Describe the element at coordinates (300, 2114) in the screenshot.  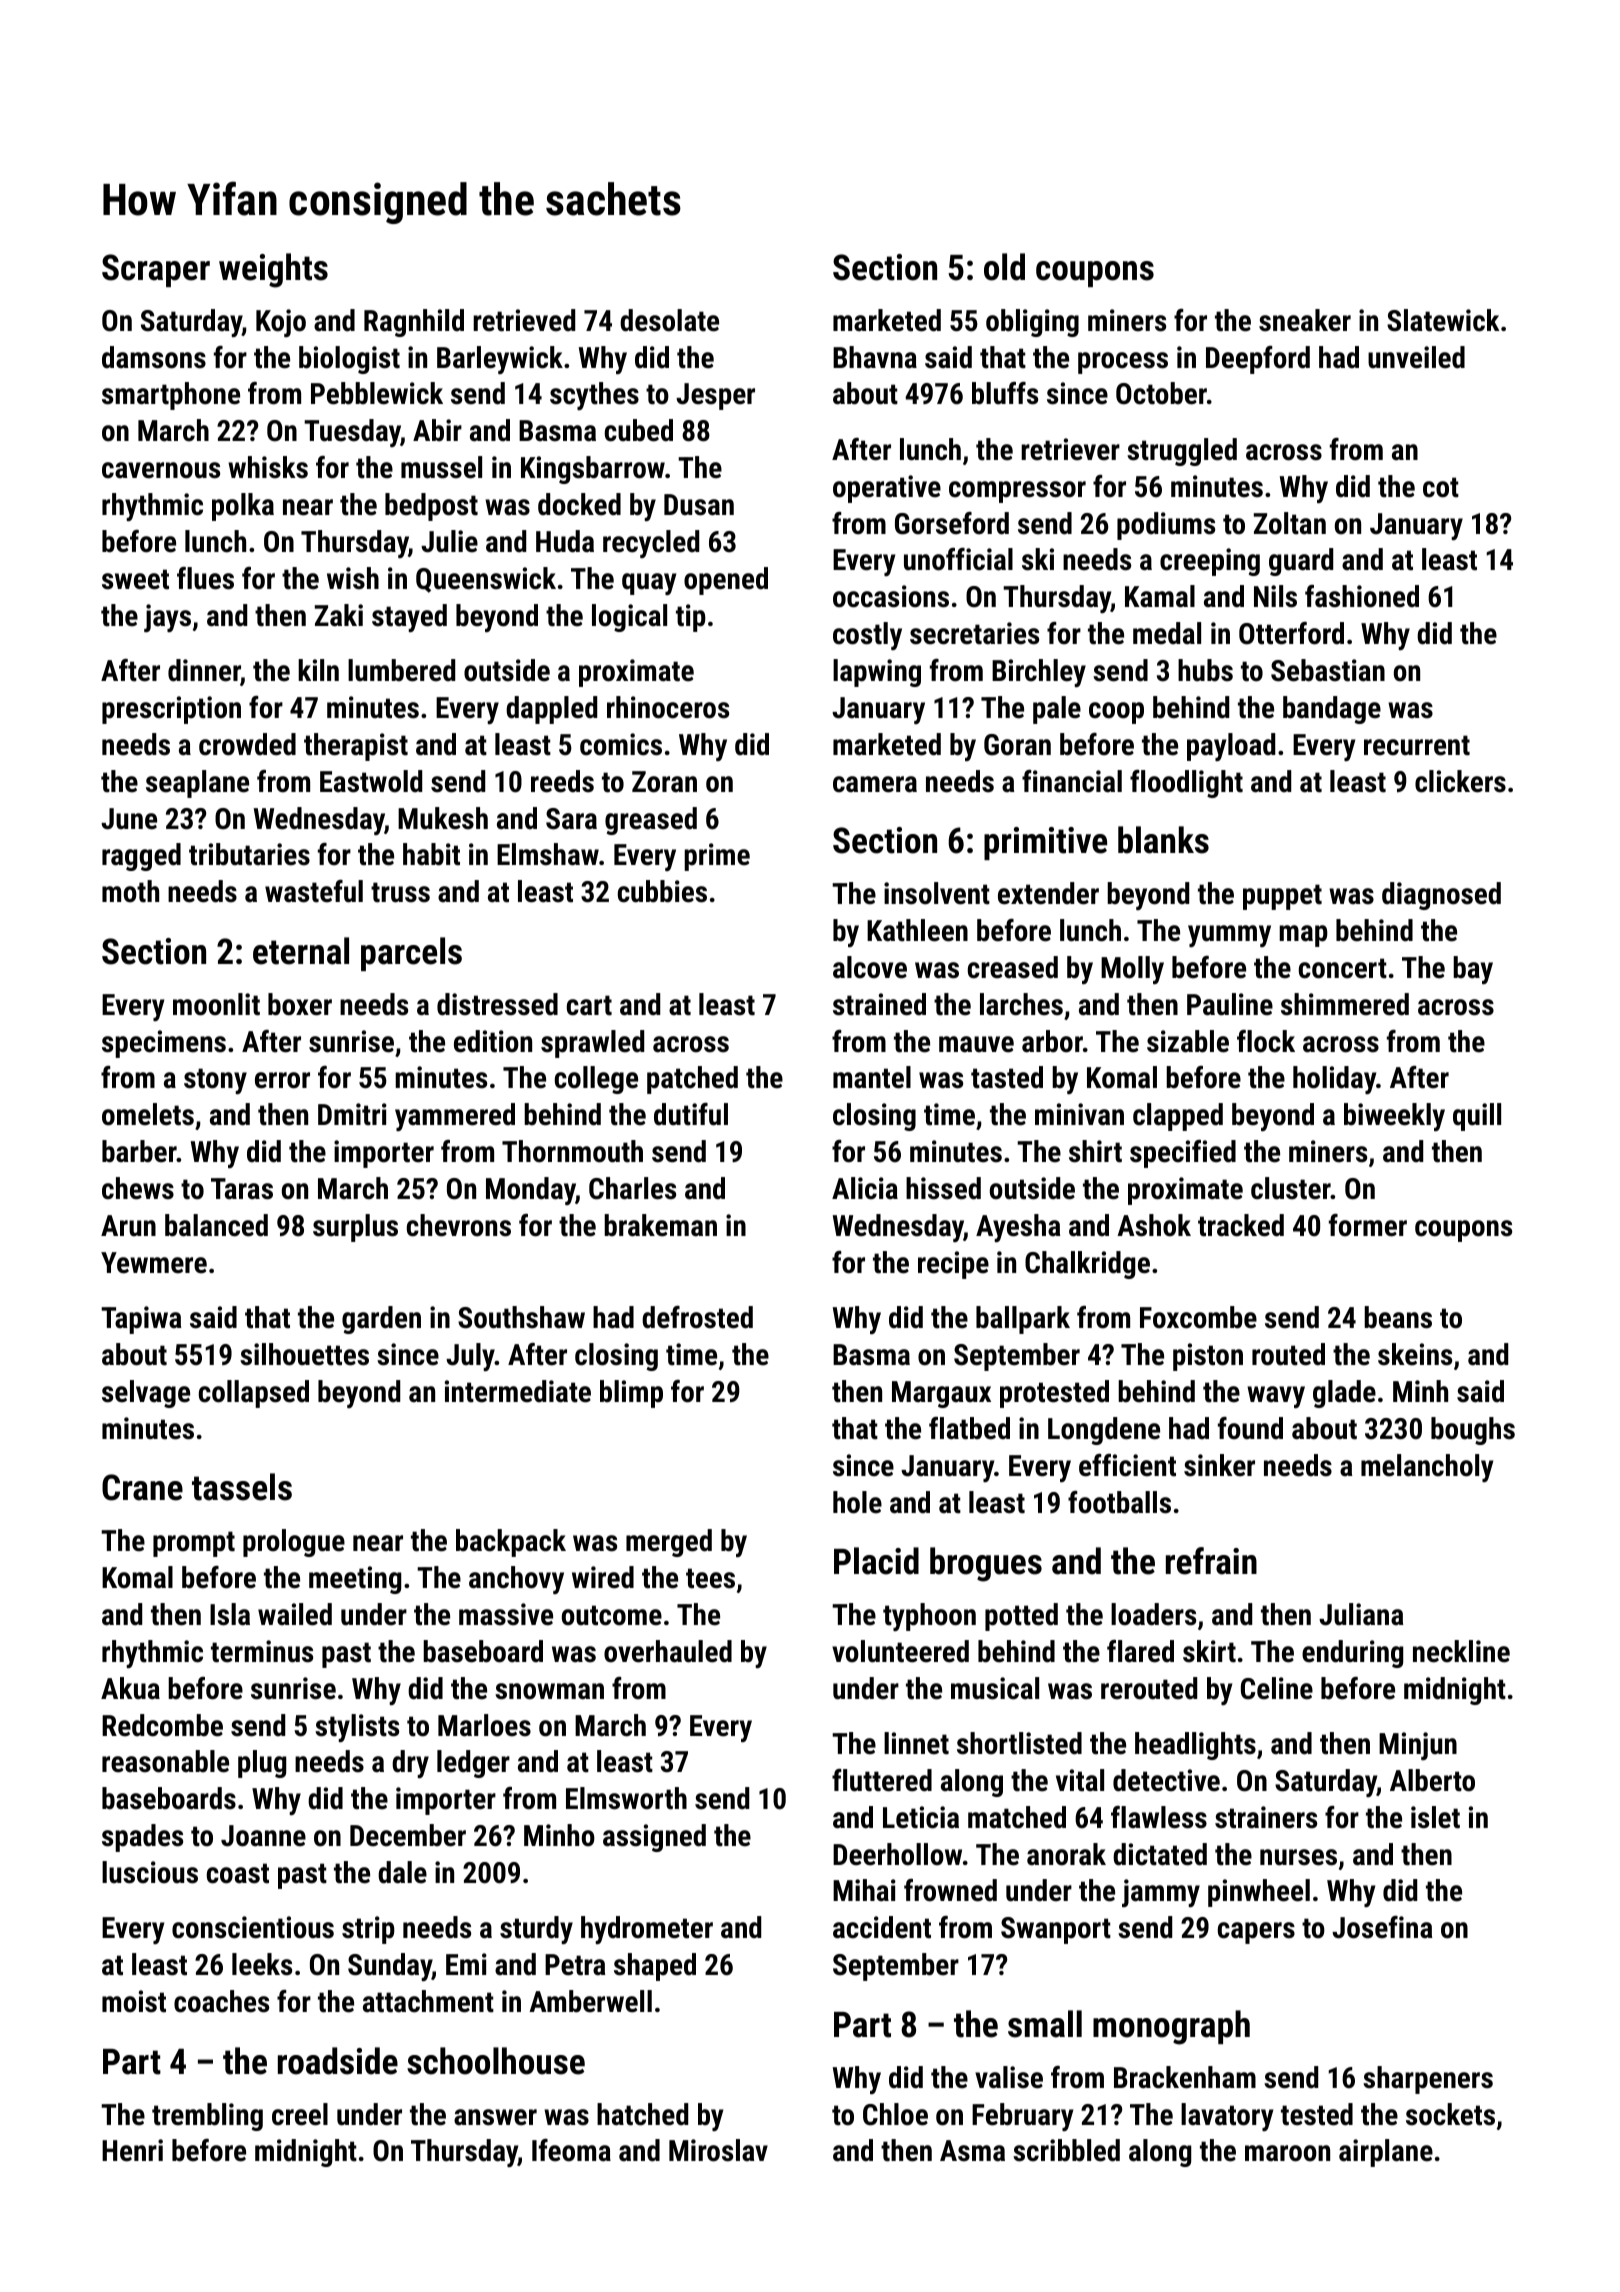
I see `creel` at that location.
